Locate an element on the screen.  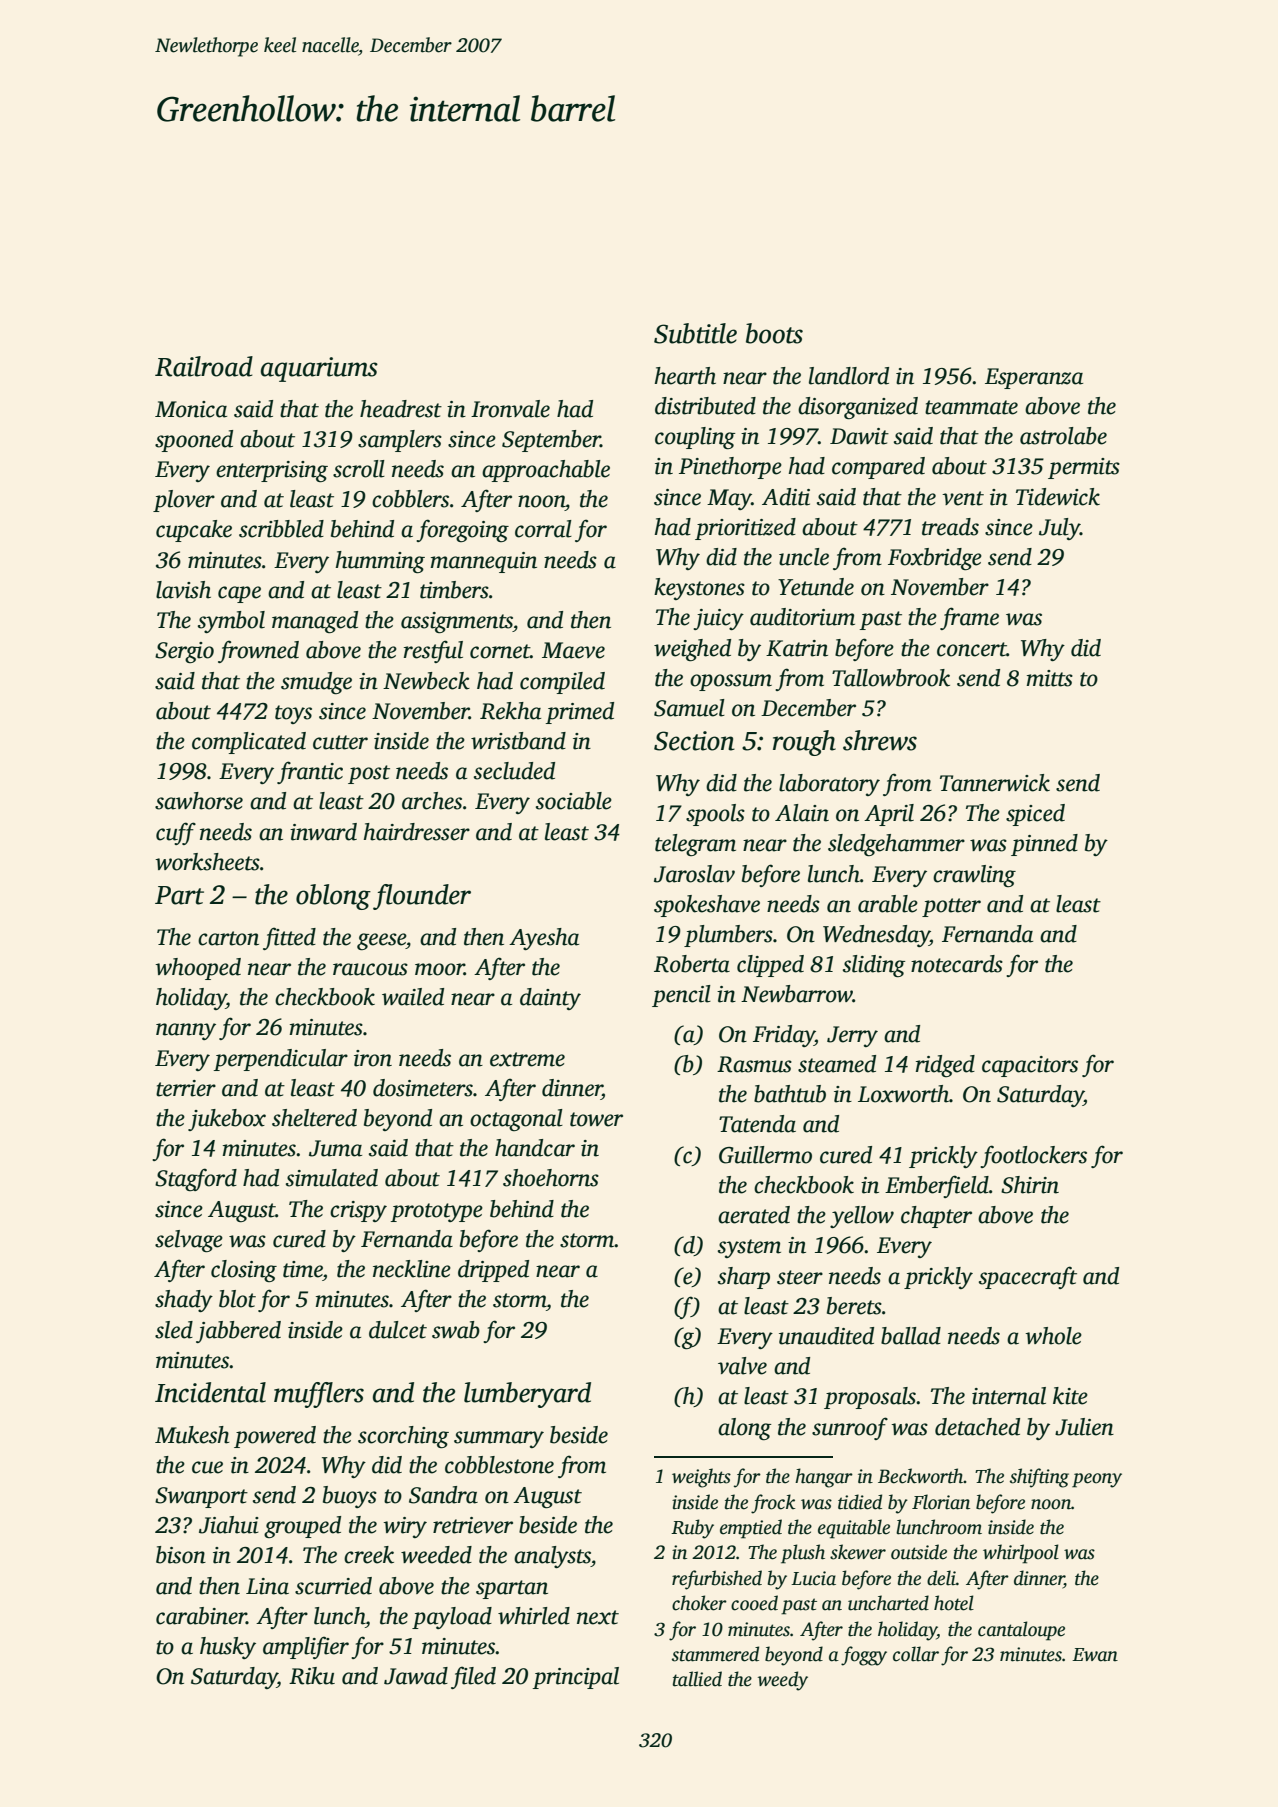
ridged is located at coordinates (945, 1066).
